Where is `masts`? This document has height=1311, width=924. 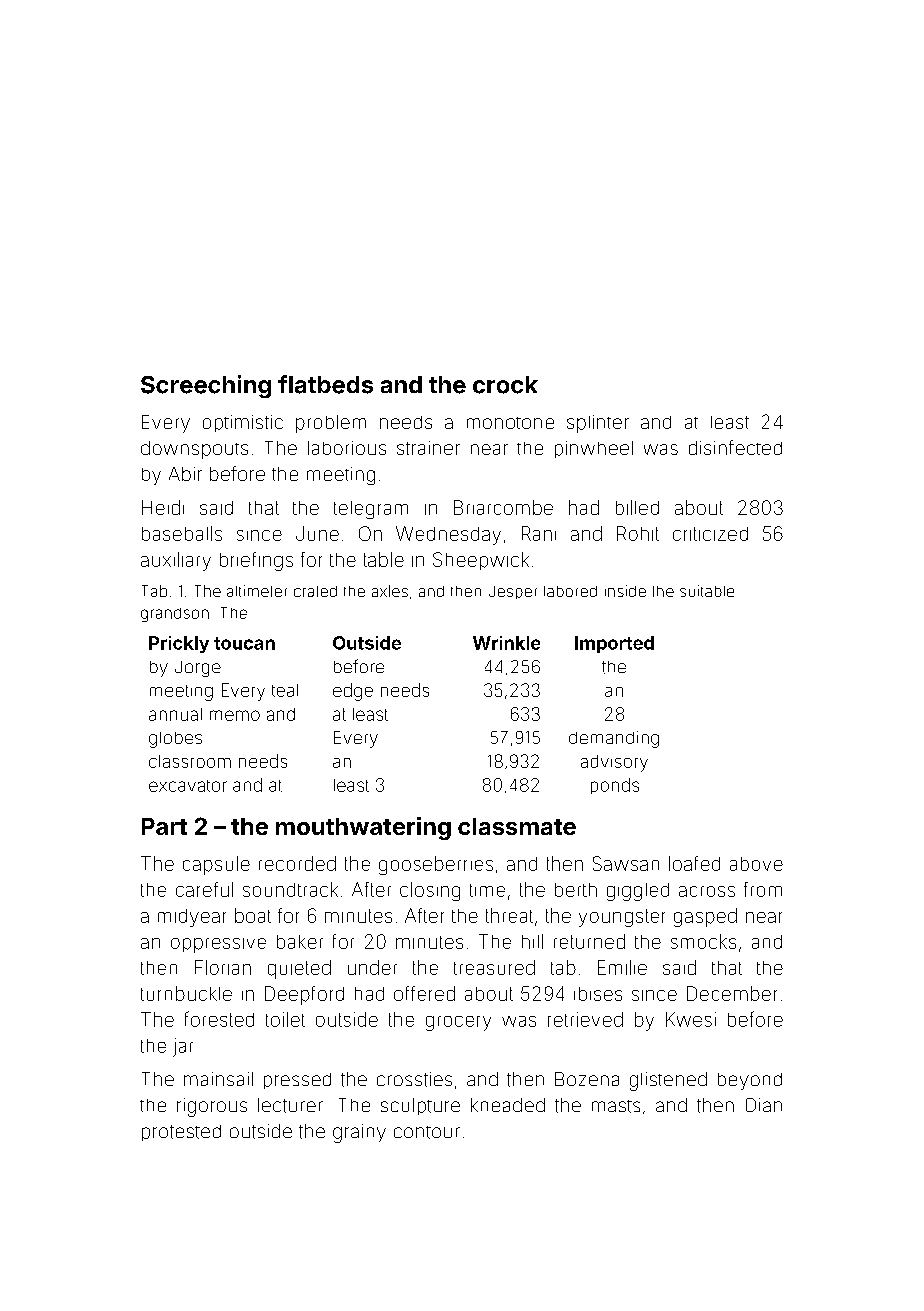 masts is located at coordinates (616, 1106).
